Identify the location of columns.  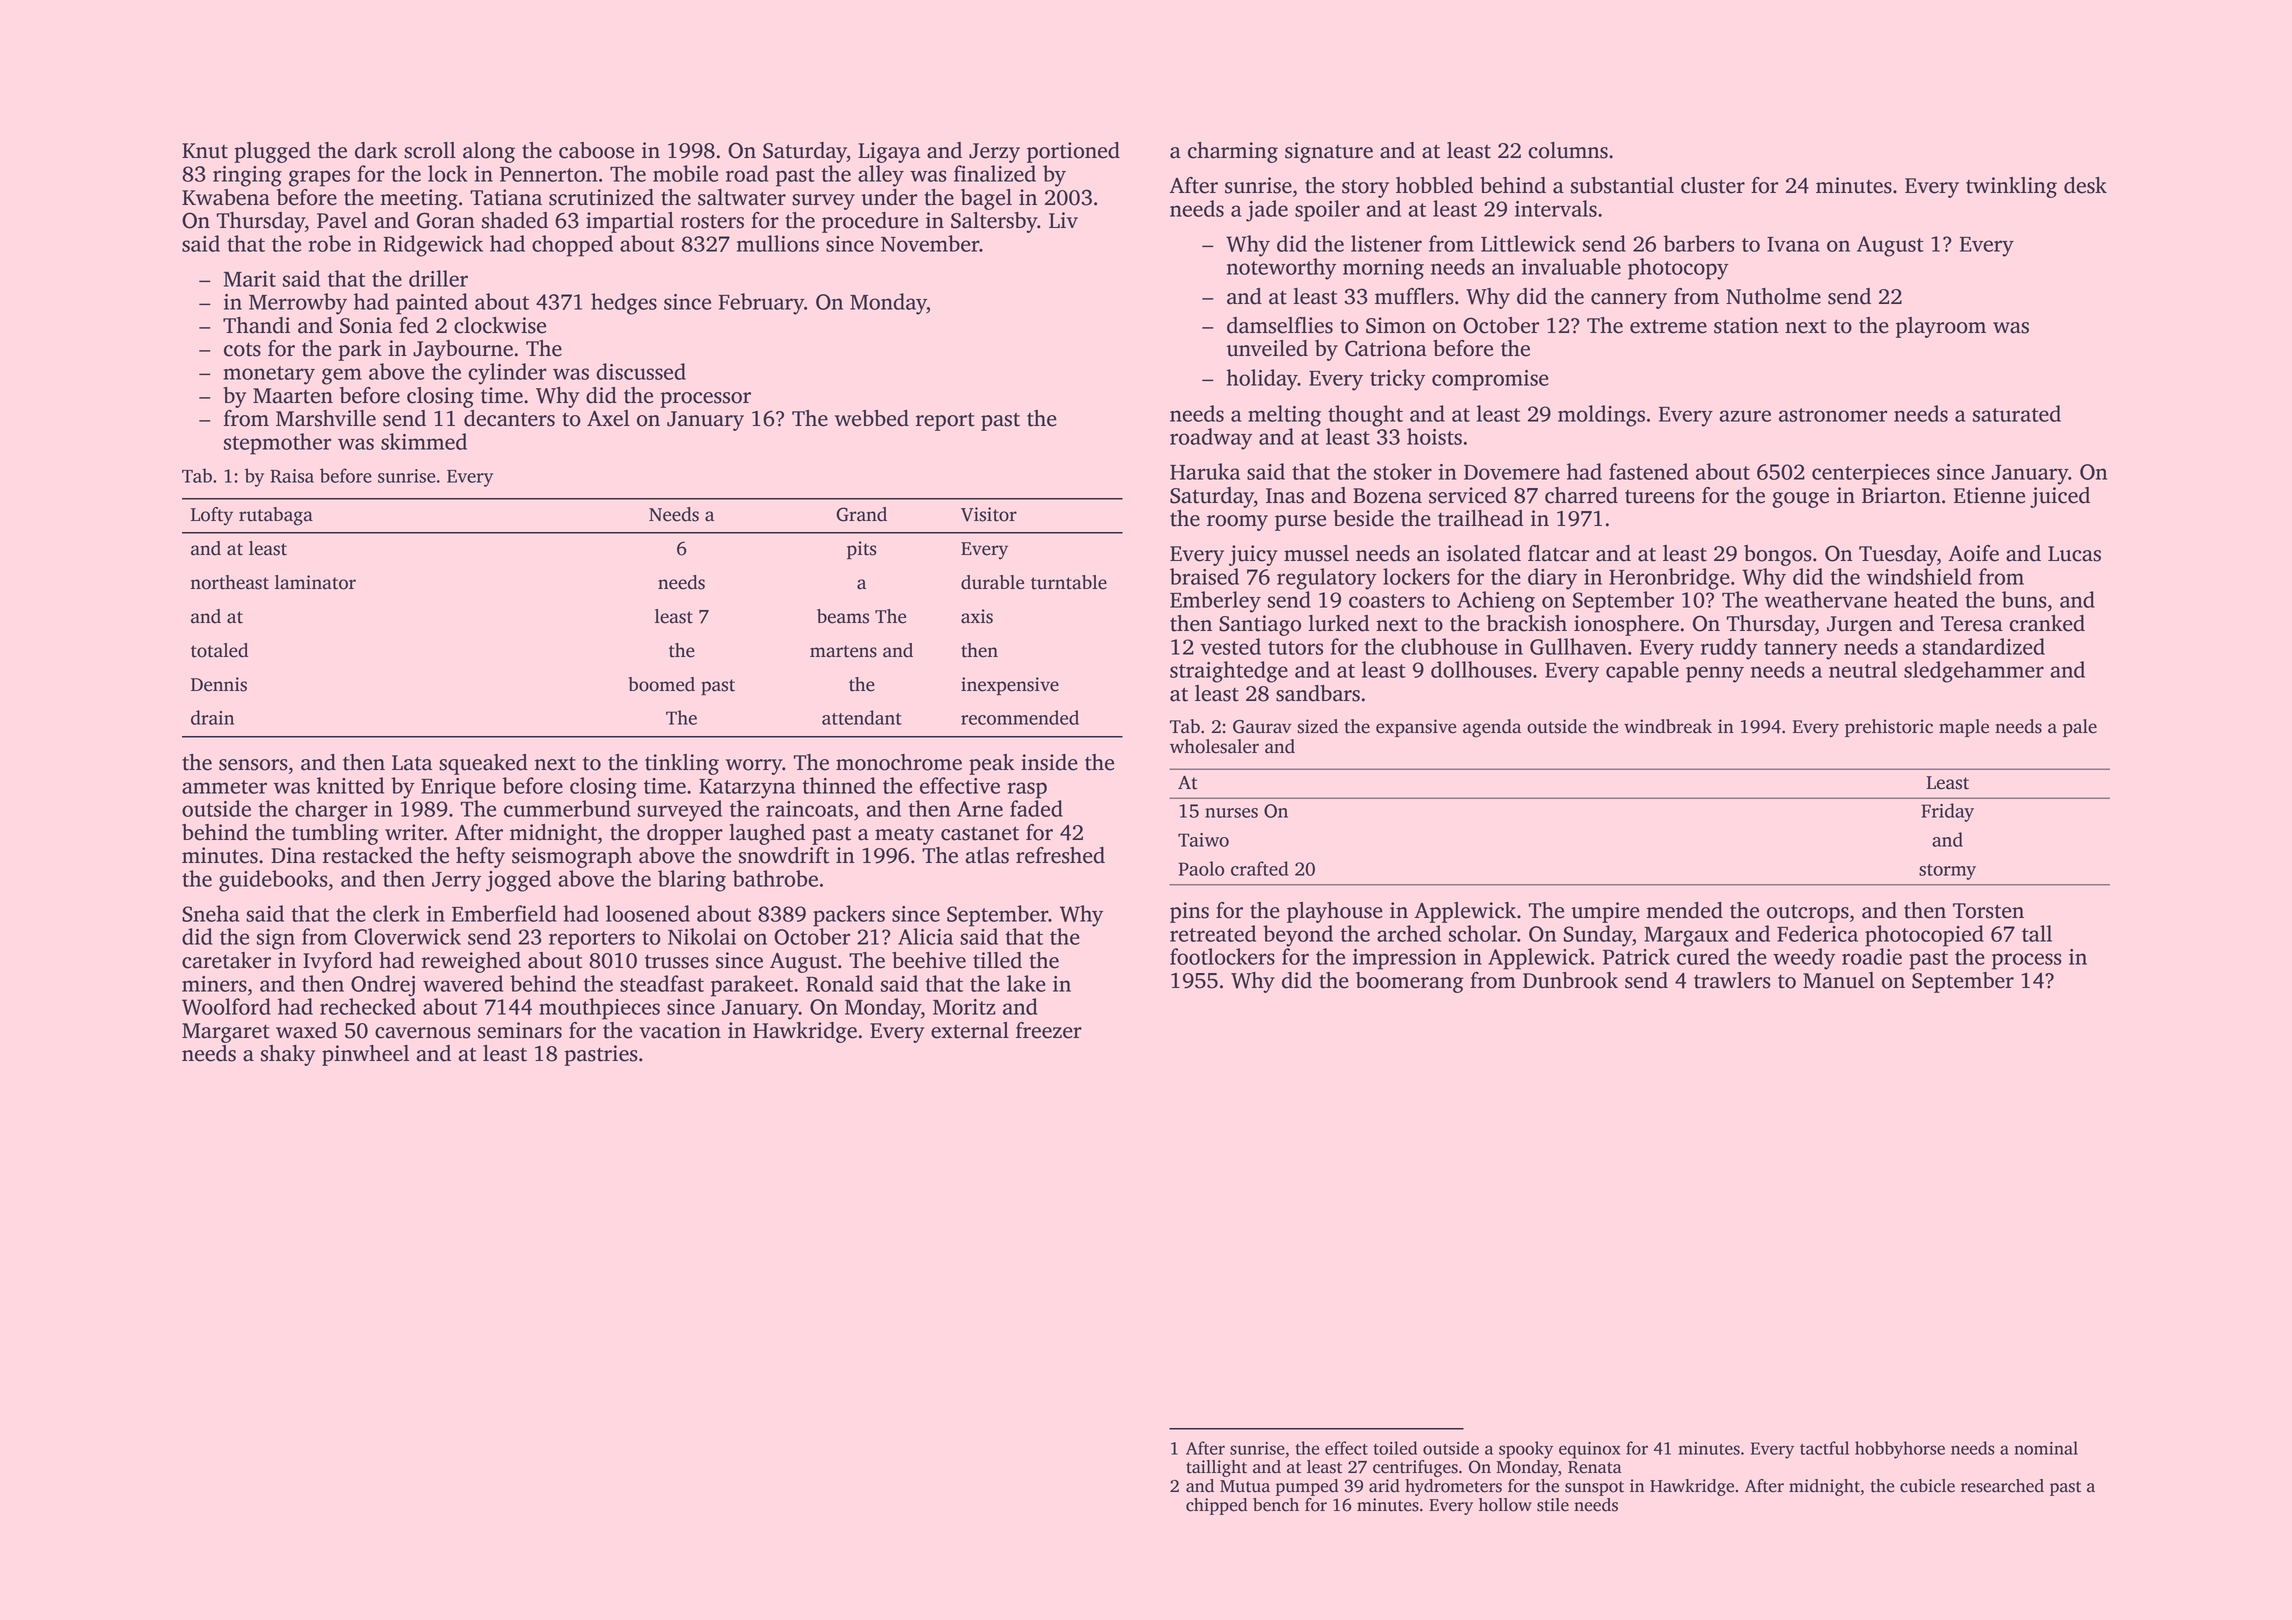
(1568, 150).
